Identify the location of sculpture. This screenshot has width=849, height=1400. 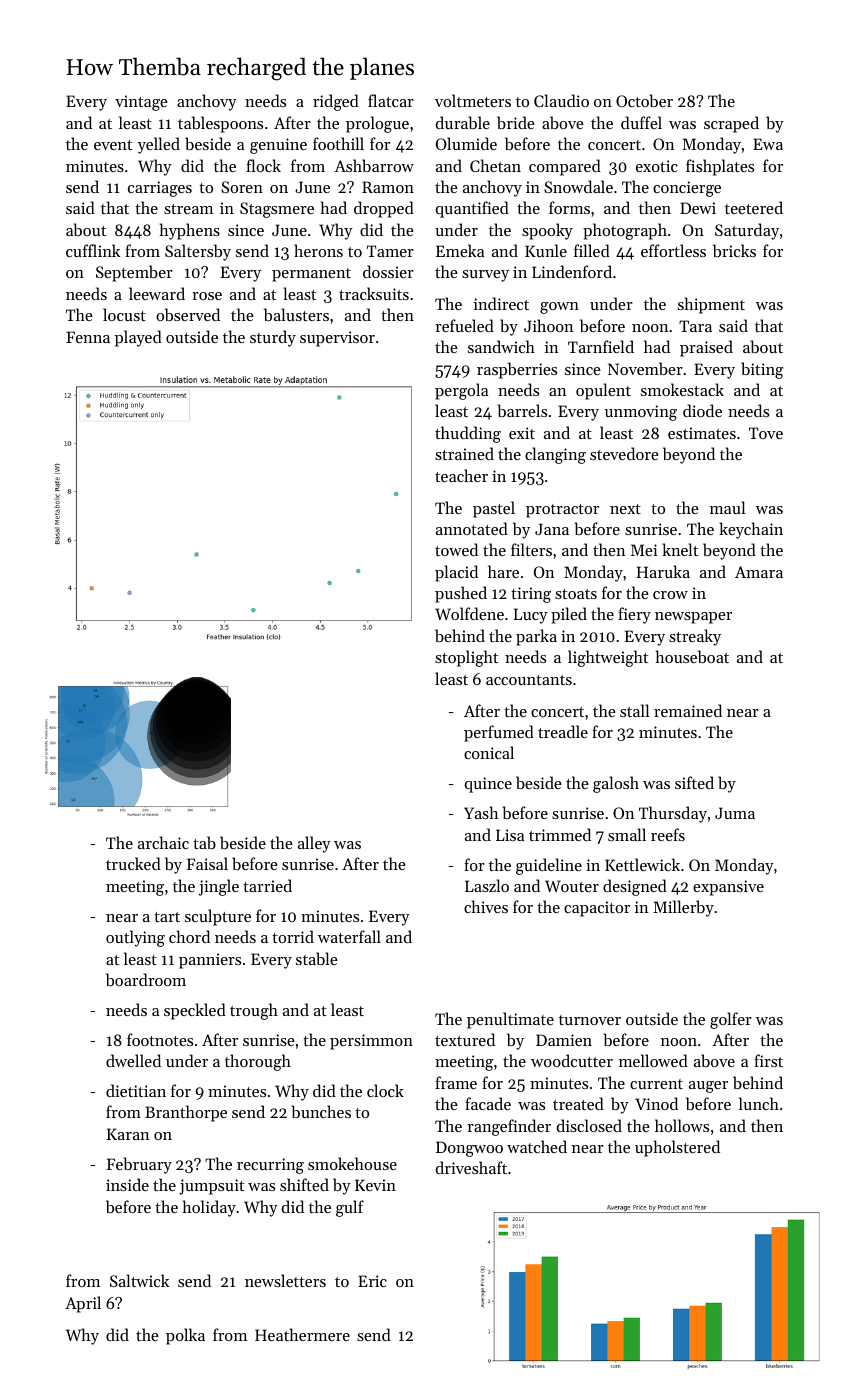
(218, 917).
